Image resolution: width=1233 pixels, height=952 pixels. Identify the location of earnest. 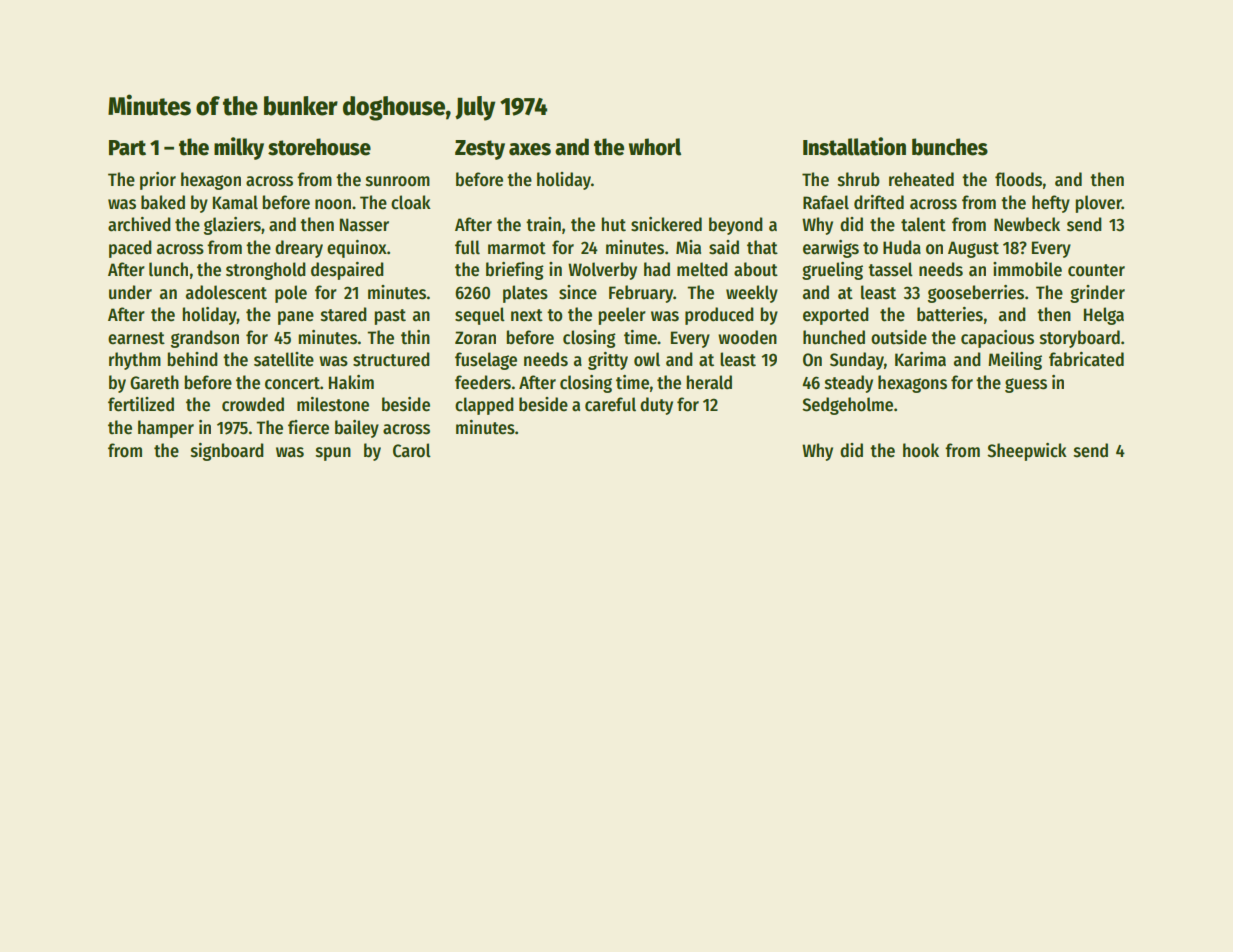
(136, 338).
